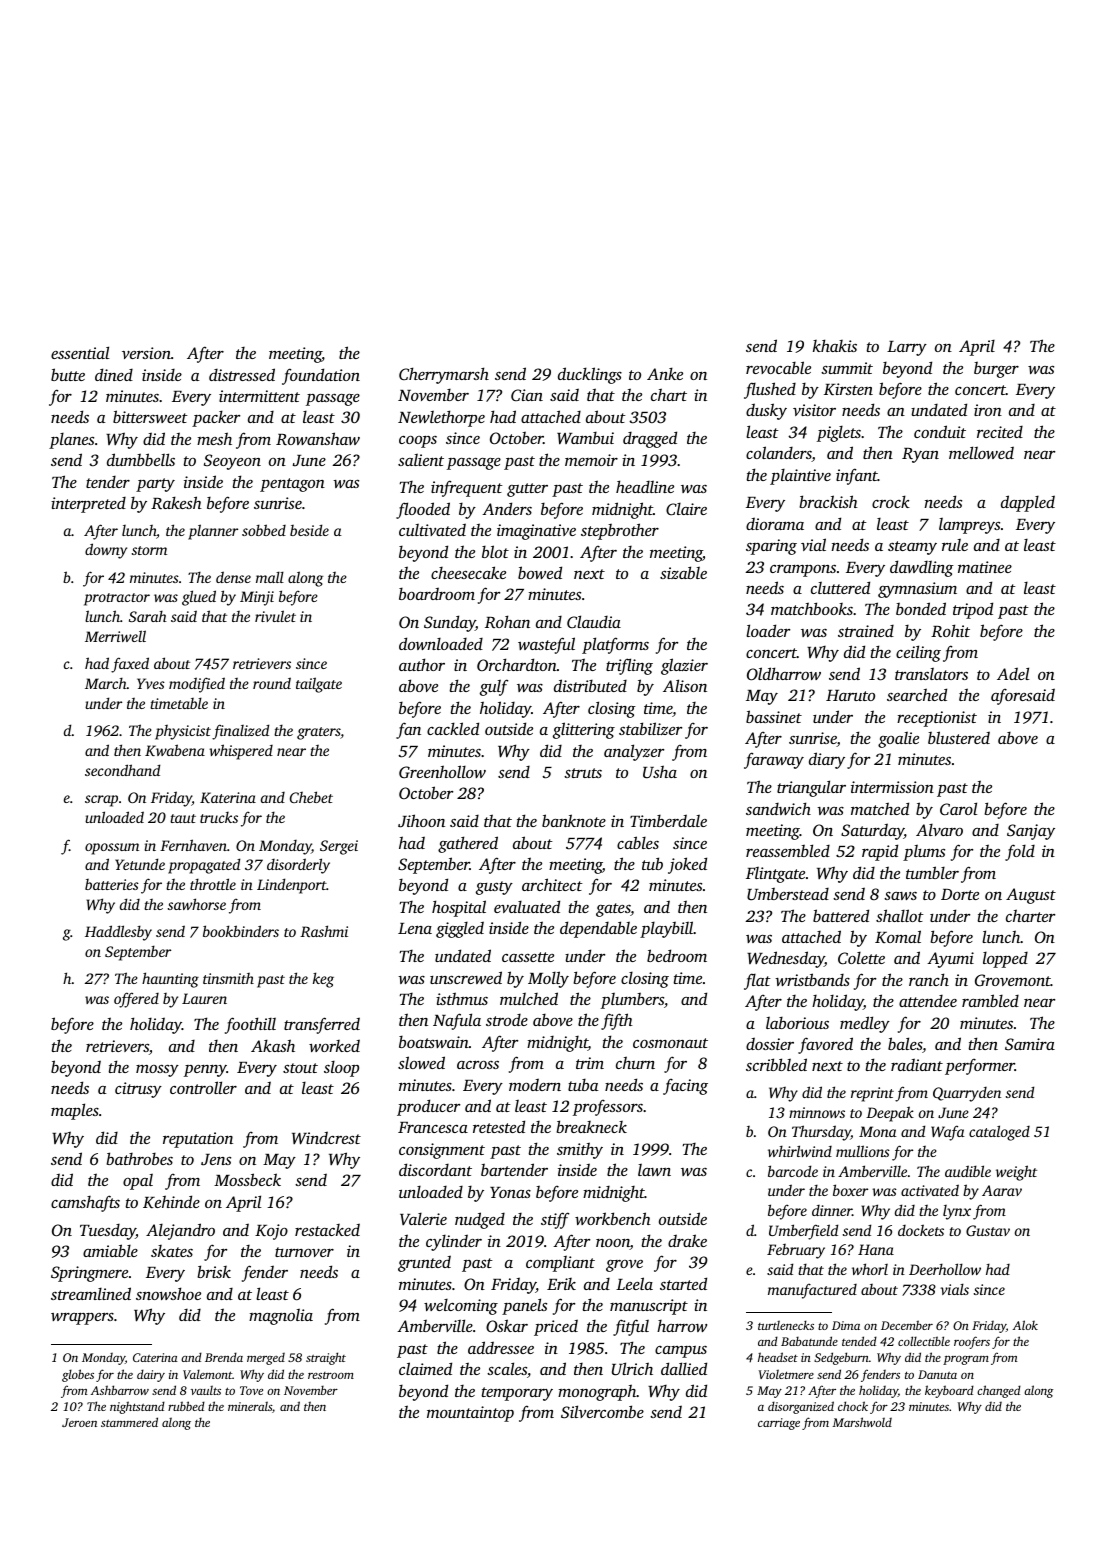 This screenshot has height=1564, width=1106. I want to click on across, so click(478, 1064).
